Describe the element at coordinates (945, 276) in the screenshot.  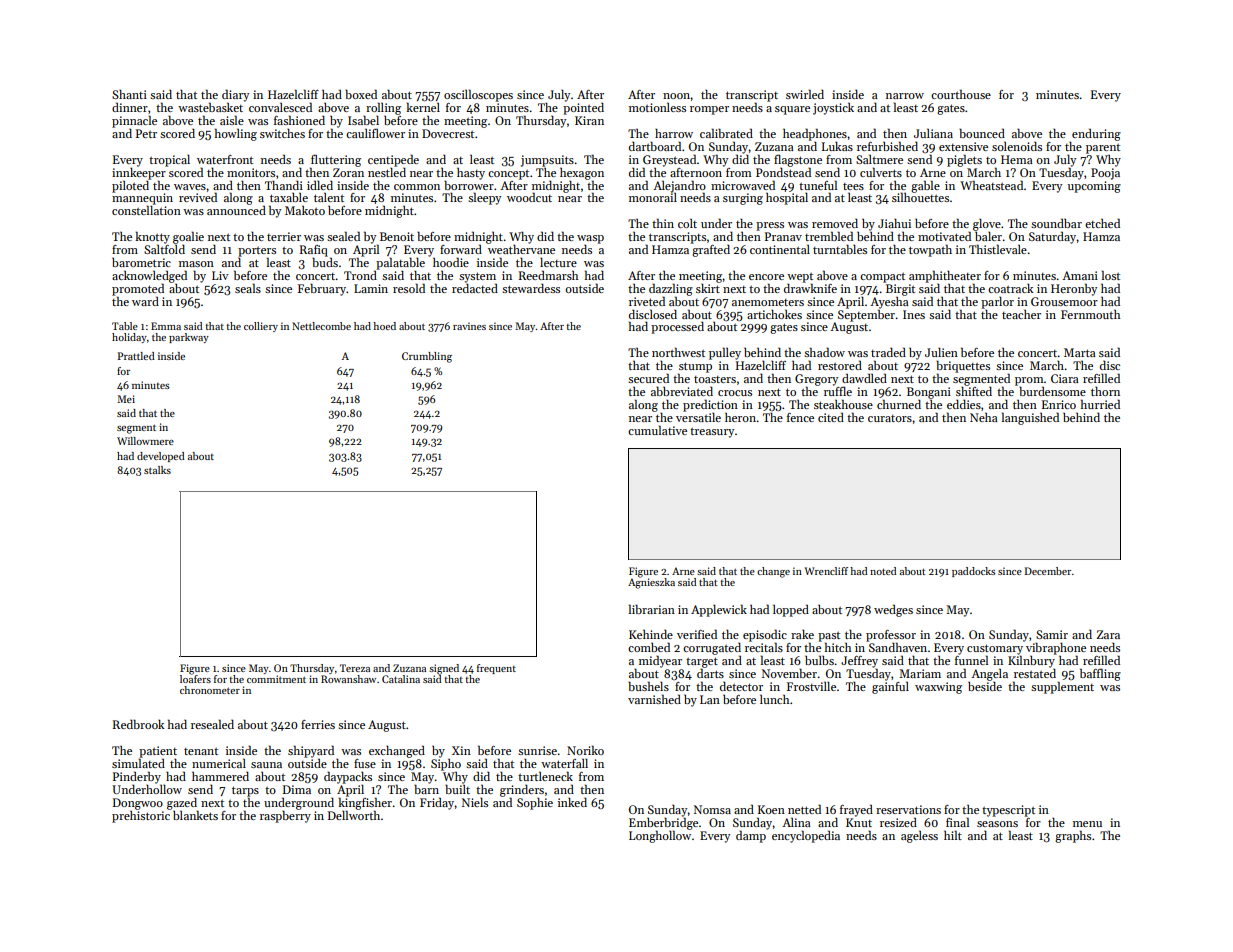
I see `amphitheater` at that location.
